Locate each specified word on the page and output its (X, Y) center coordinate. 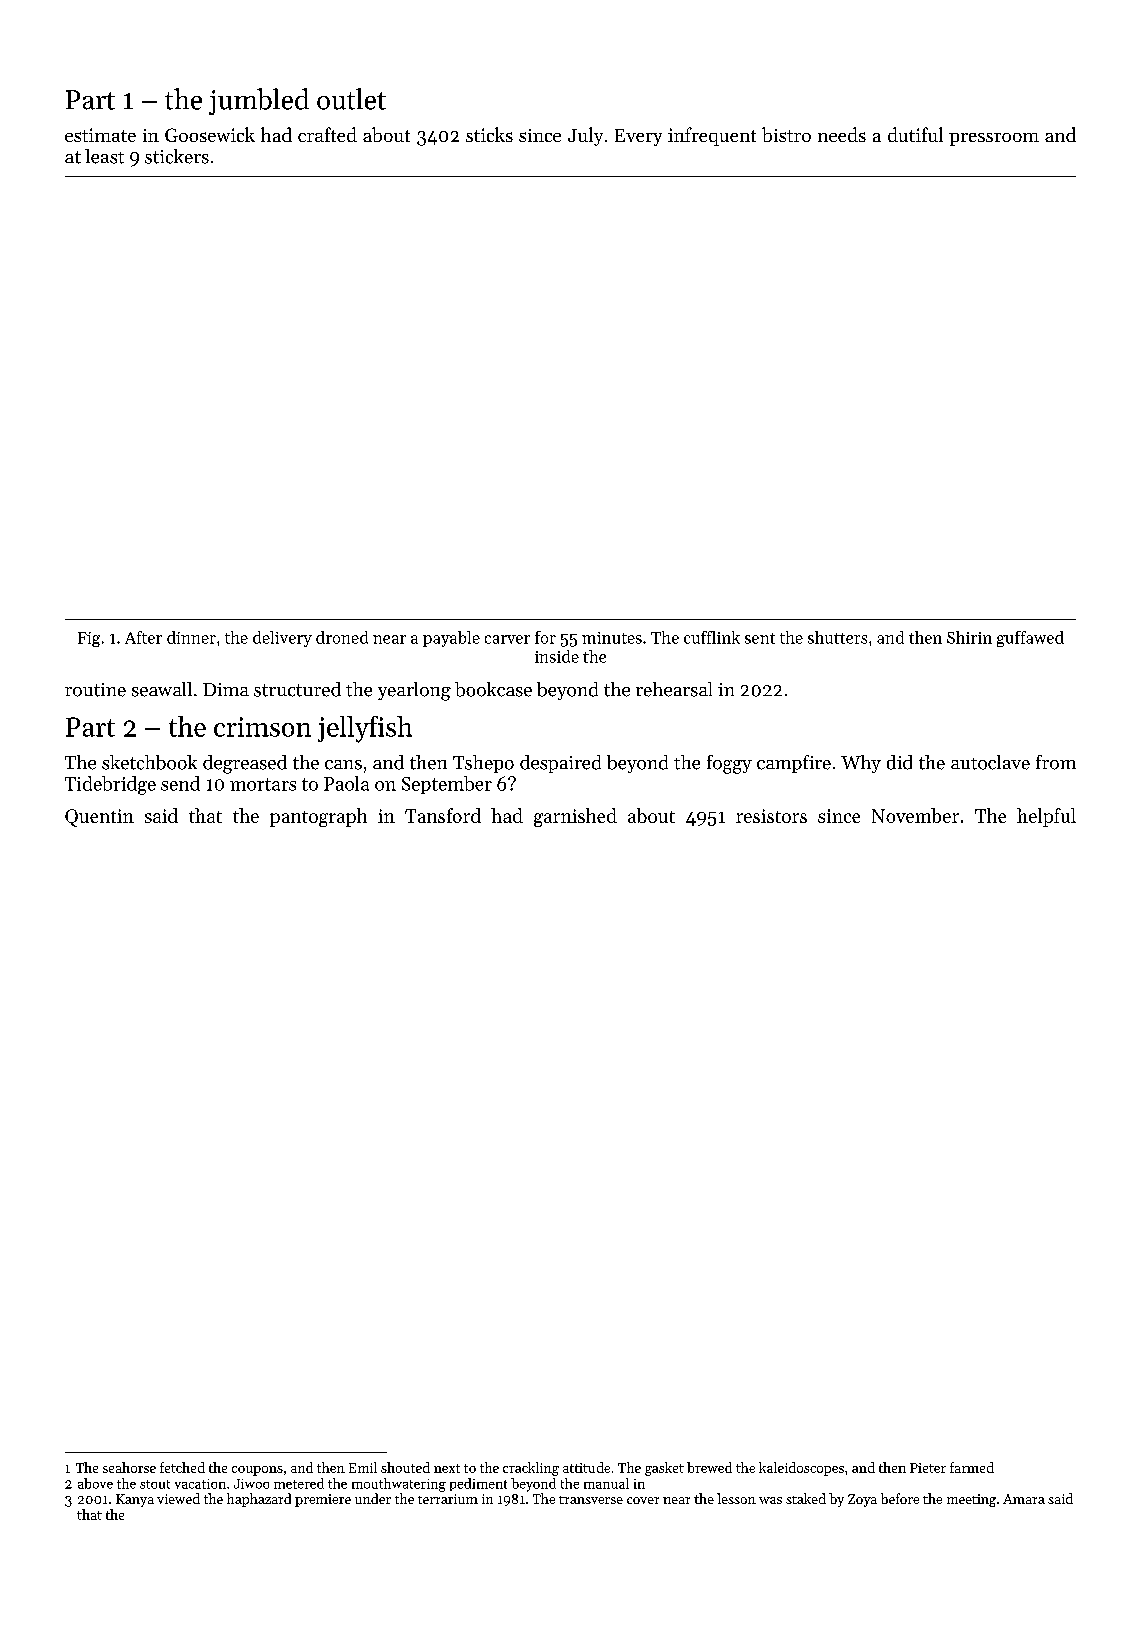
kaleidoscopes (801, 1469)
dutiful (915, 134)
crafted (327, 134)
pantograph (318, 817)
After (143, 637)
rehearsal (674, 689)
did (899, 762)
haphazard (259, 1500)
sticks (489, 134)
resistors (771, 816)
